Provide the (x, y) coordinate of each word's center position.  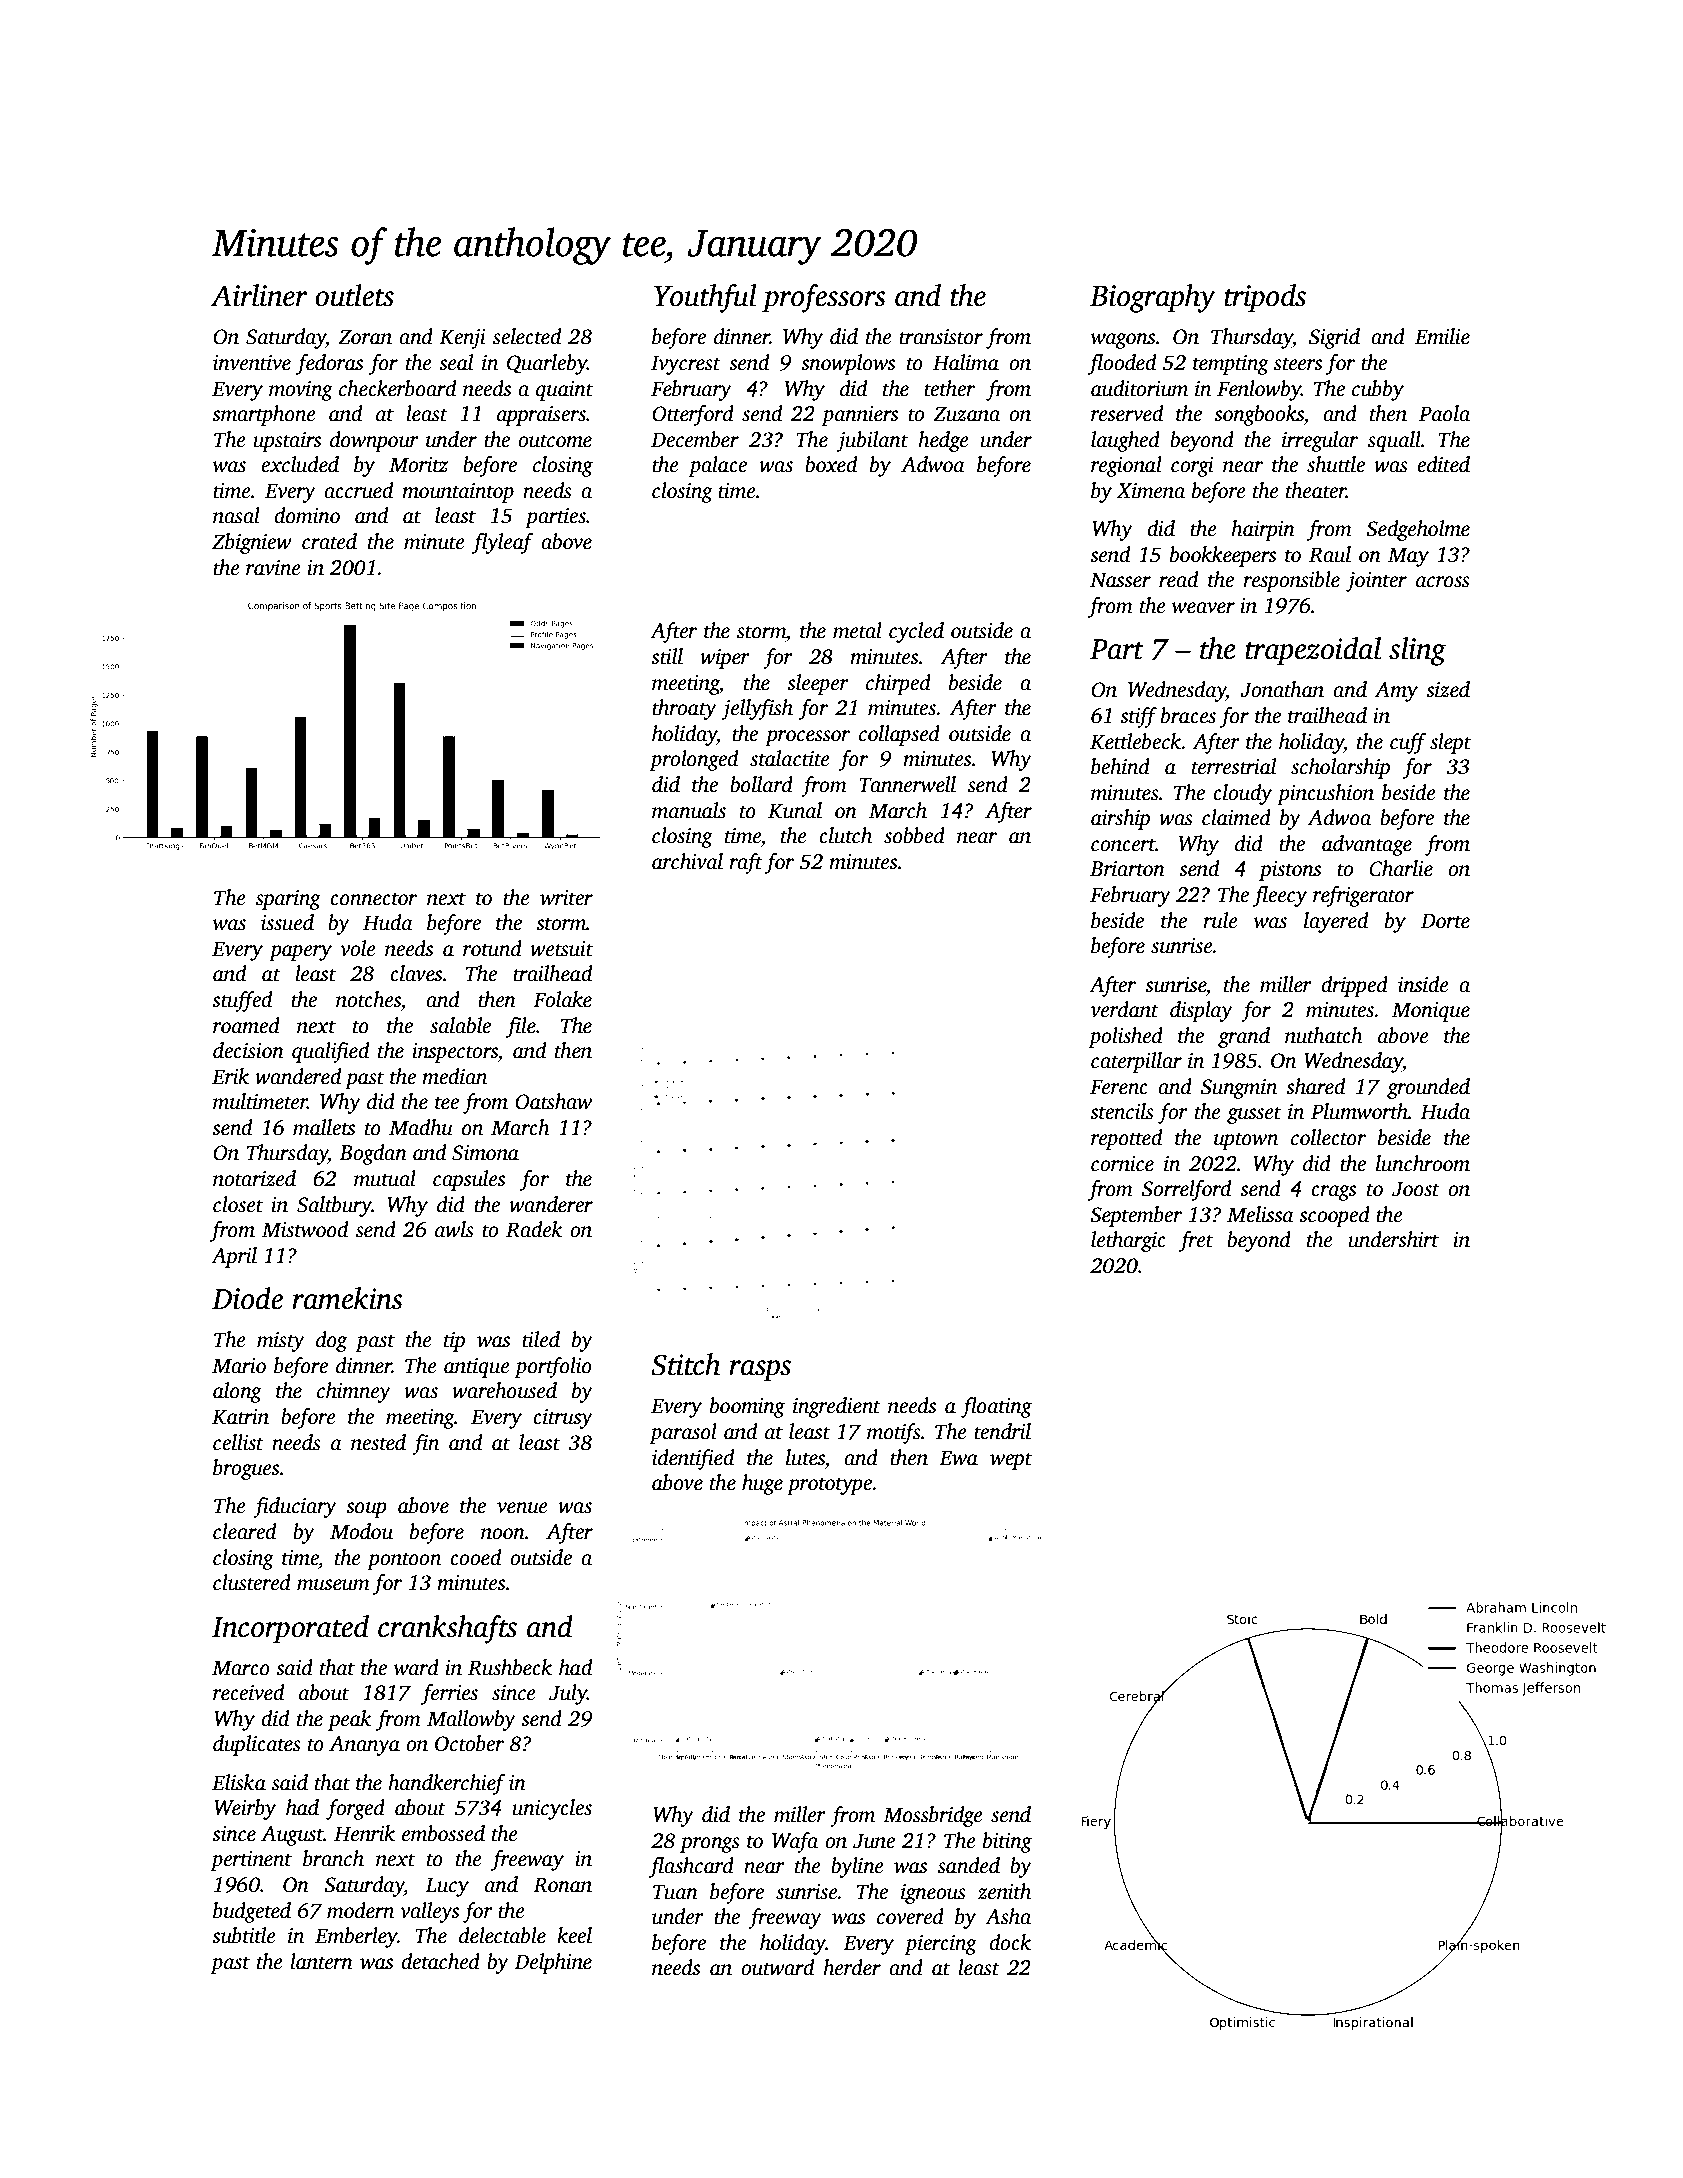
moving (301, 391)
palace (717, 466)
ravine (273, 568)
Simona (485, 1153)
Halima (966, 362)
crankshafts (447, 1629)
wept (1011, 1461)
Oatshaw (553, 1101)
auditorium (1139, 388)
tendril (1002, 1431)
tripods (1265, 298)
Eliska (239, 1782)
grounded (1428, 1088)
